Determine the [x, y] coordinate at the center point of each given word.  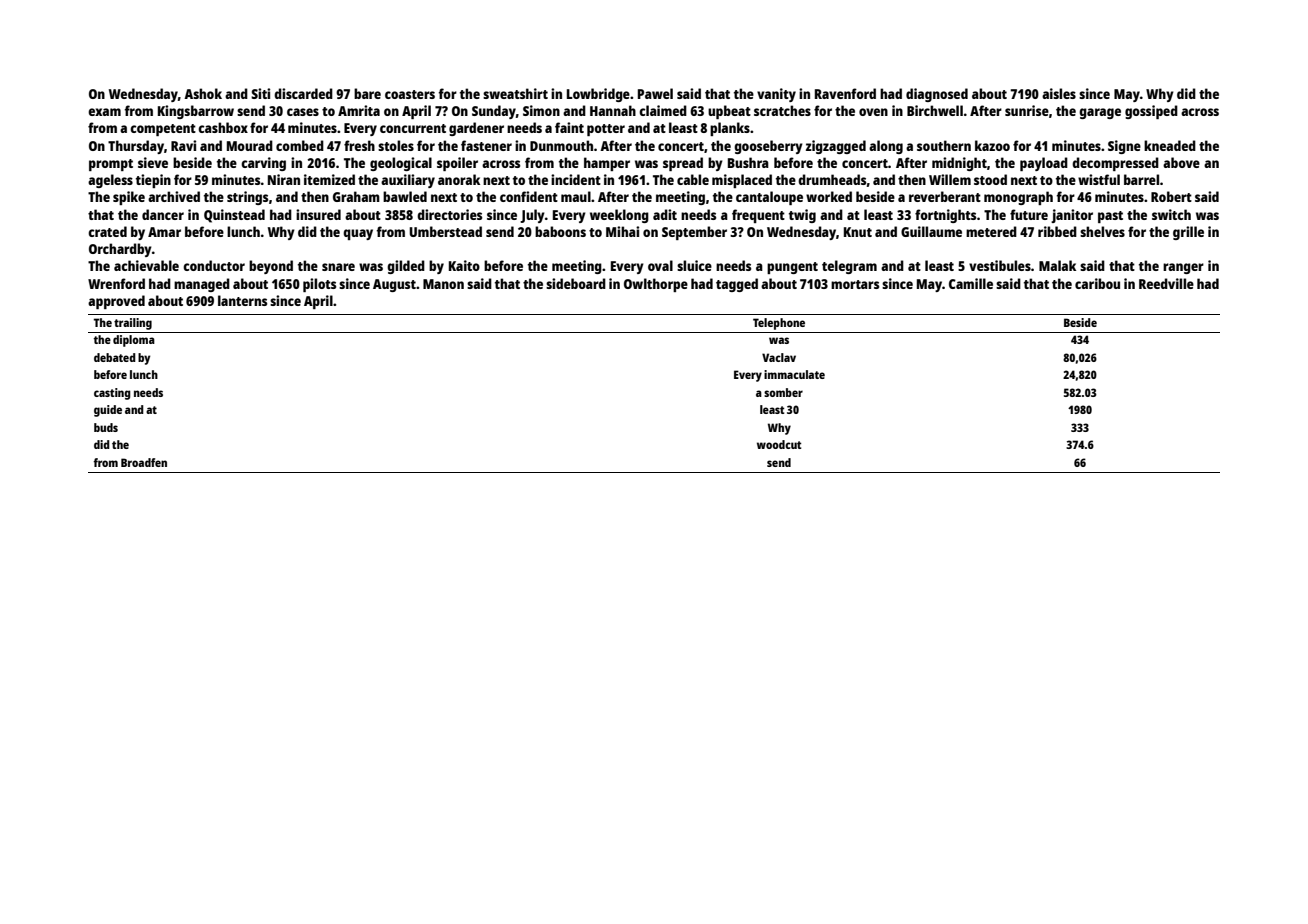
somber [783, 392]
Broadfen [144, 462]
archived [174, 196]
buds [106, 427]
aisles [1059, 93]
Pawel [655, 93]
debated [115, 357]
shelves [1102, 231]
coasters [410, 94]
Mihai [622, 231]
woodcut [779, 444]
